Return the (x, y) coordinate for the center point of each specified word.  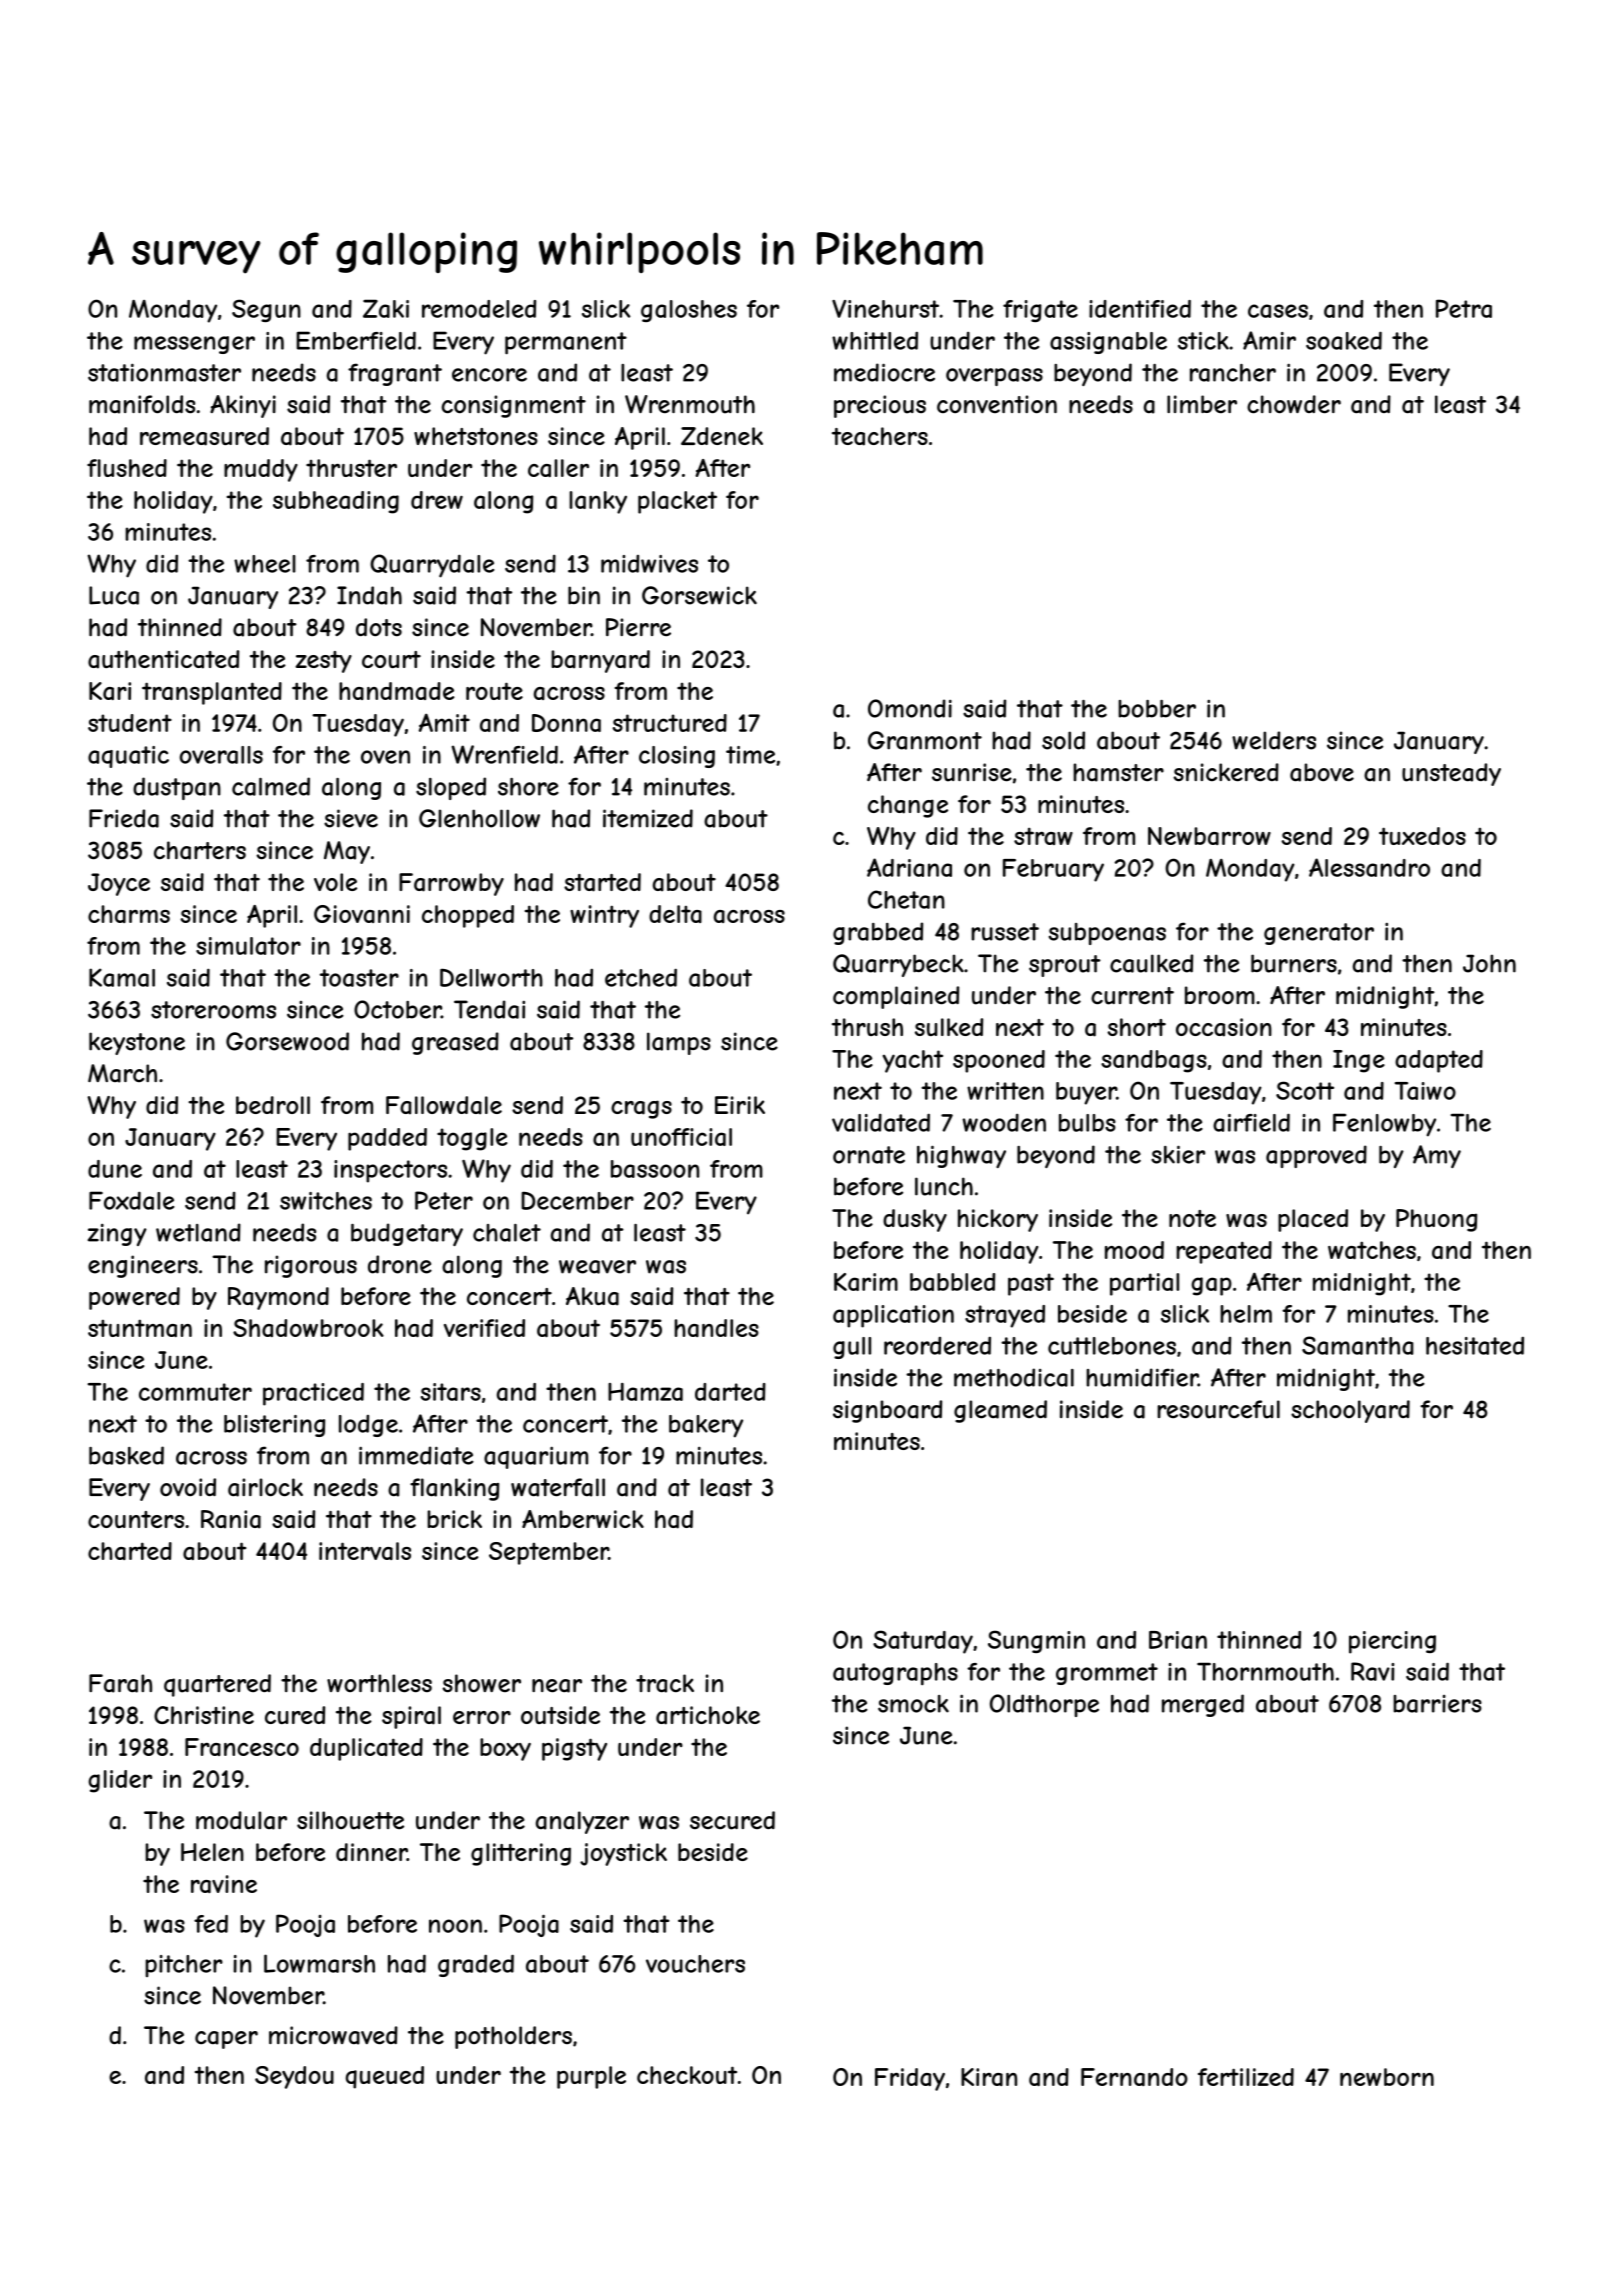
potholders (513, 2037)
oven (385, 757)
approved (1316, 1156)
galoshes (689, 311)
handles (716, 1328)
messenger (194, 345)
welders (1274, 740)
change (908, 806)
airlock (265, 1487)
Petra (1464, 308)
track (665, 1683)
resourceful (1218, 1409)
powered (134, 1298)
